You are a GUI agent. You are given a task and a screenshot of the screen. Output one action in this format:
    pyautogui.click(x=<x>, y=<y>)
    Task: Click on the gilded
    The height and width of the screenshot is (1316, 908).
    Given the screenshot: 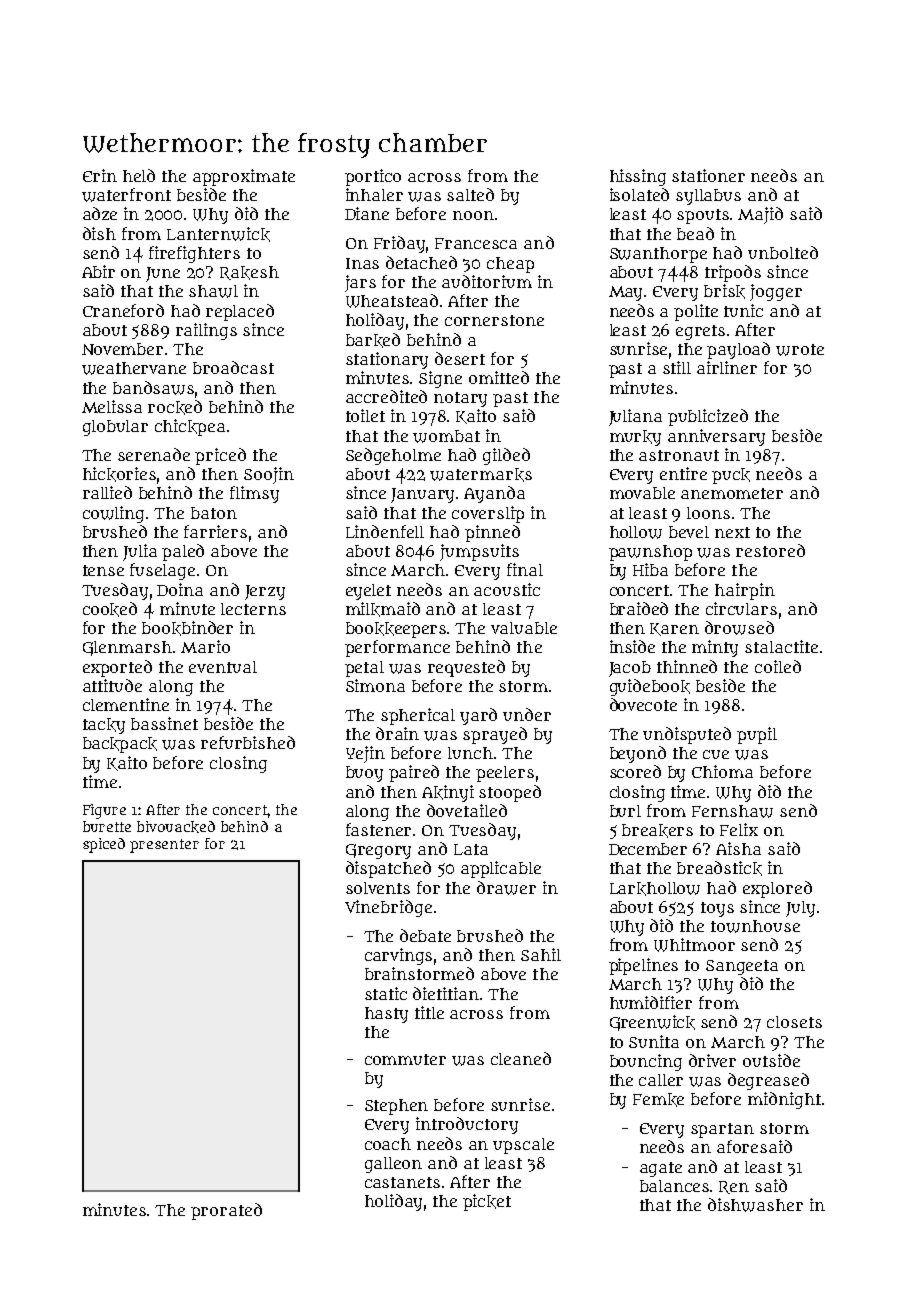 What is the action you would take?
    pyautogui.click(x=506, y=456)
